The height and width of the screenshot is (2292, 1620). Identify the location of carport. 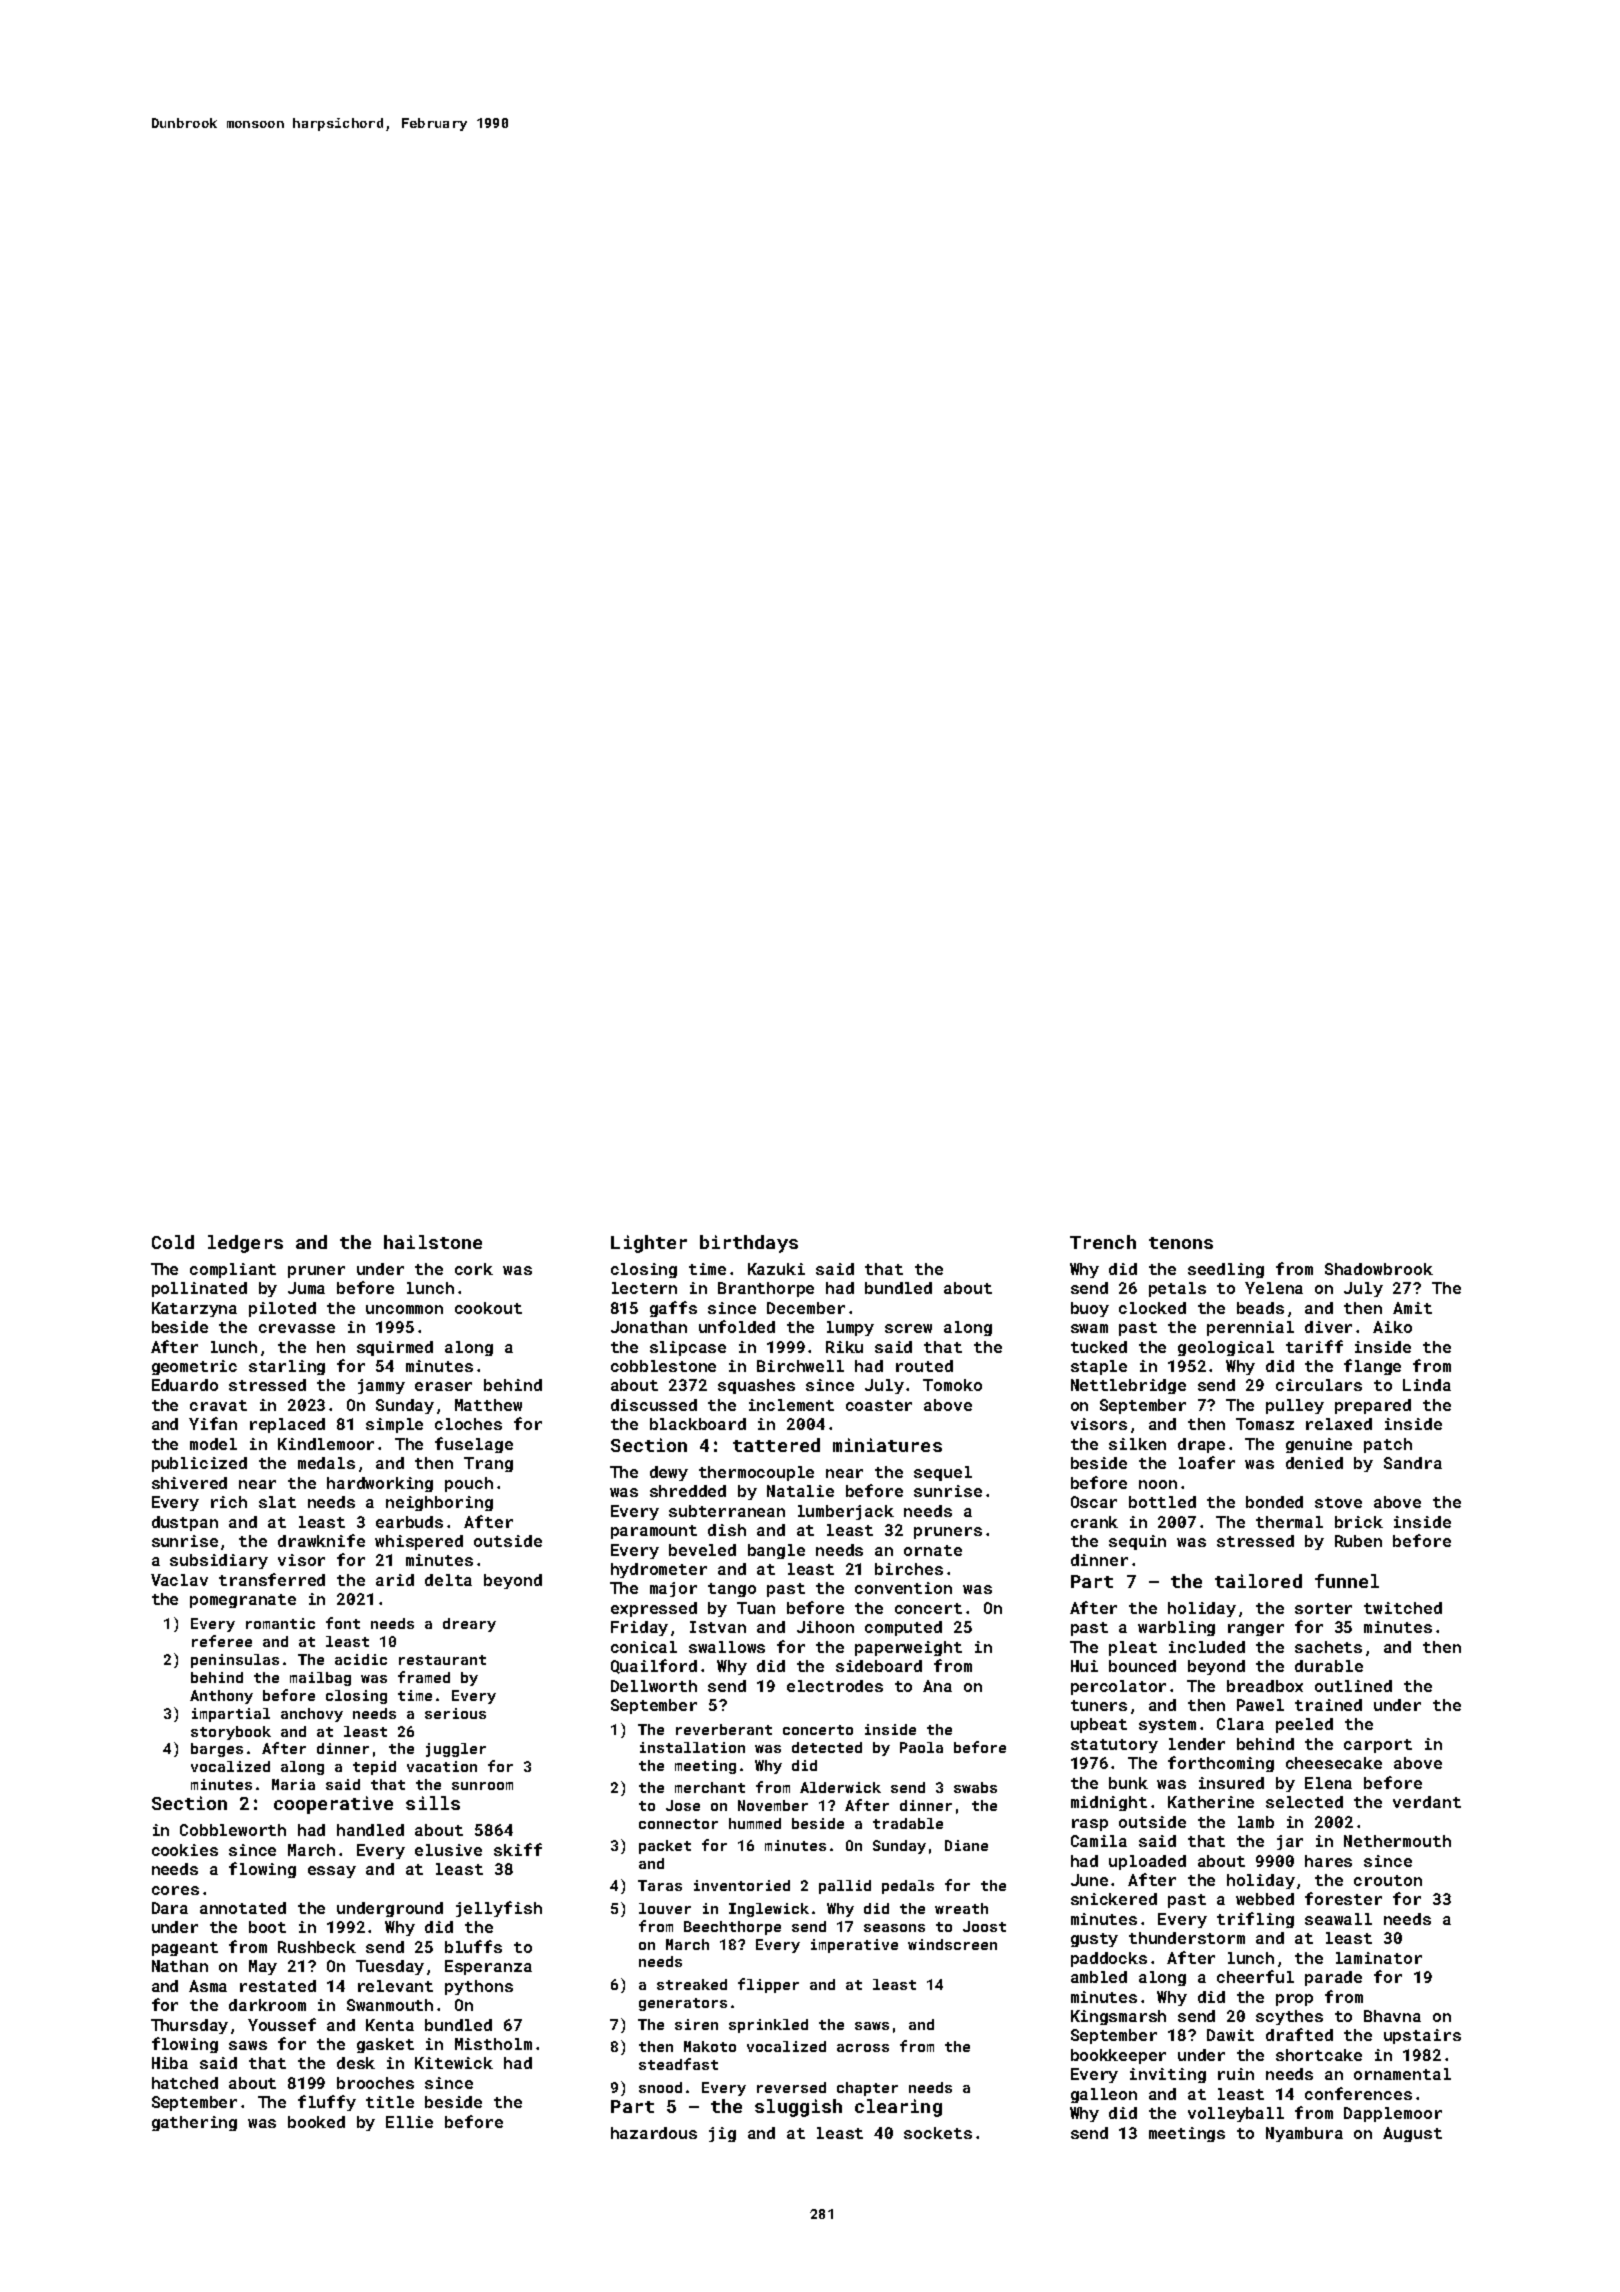
(1378, 1746).
